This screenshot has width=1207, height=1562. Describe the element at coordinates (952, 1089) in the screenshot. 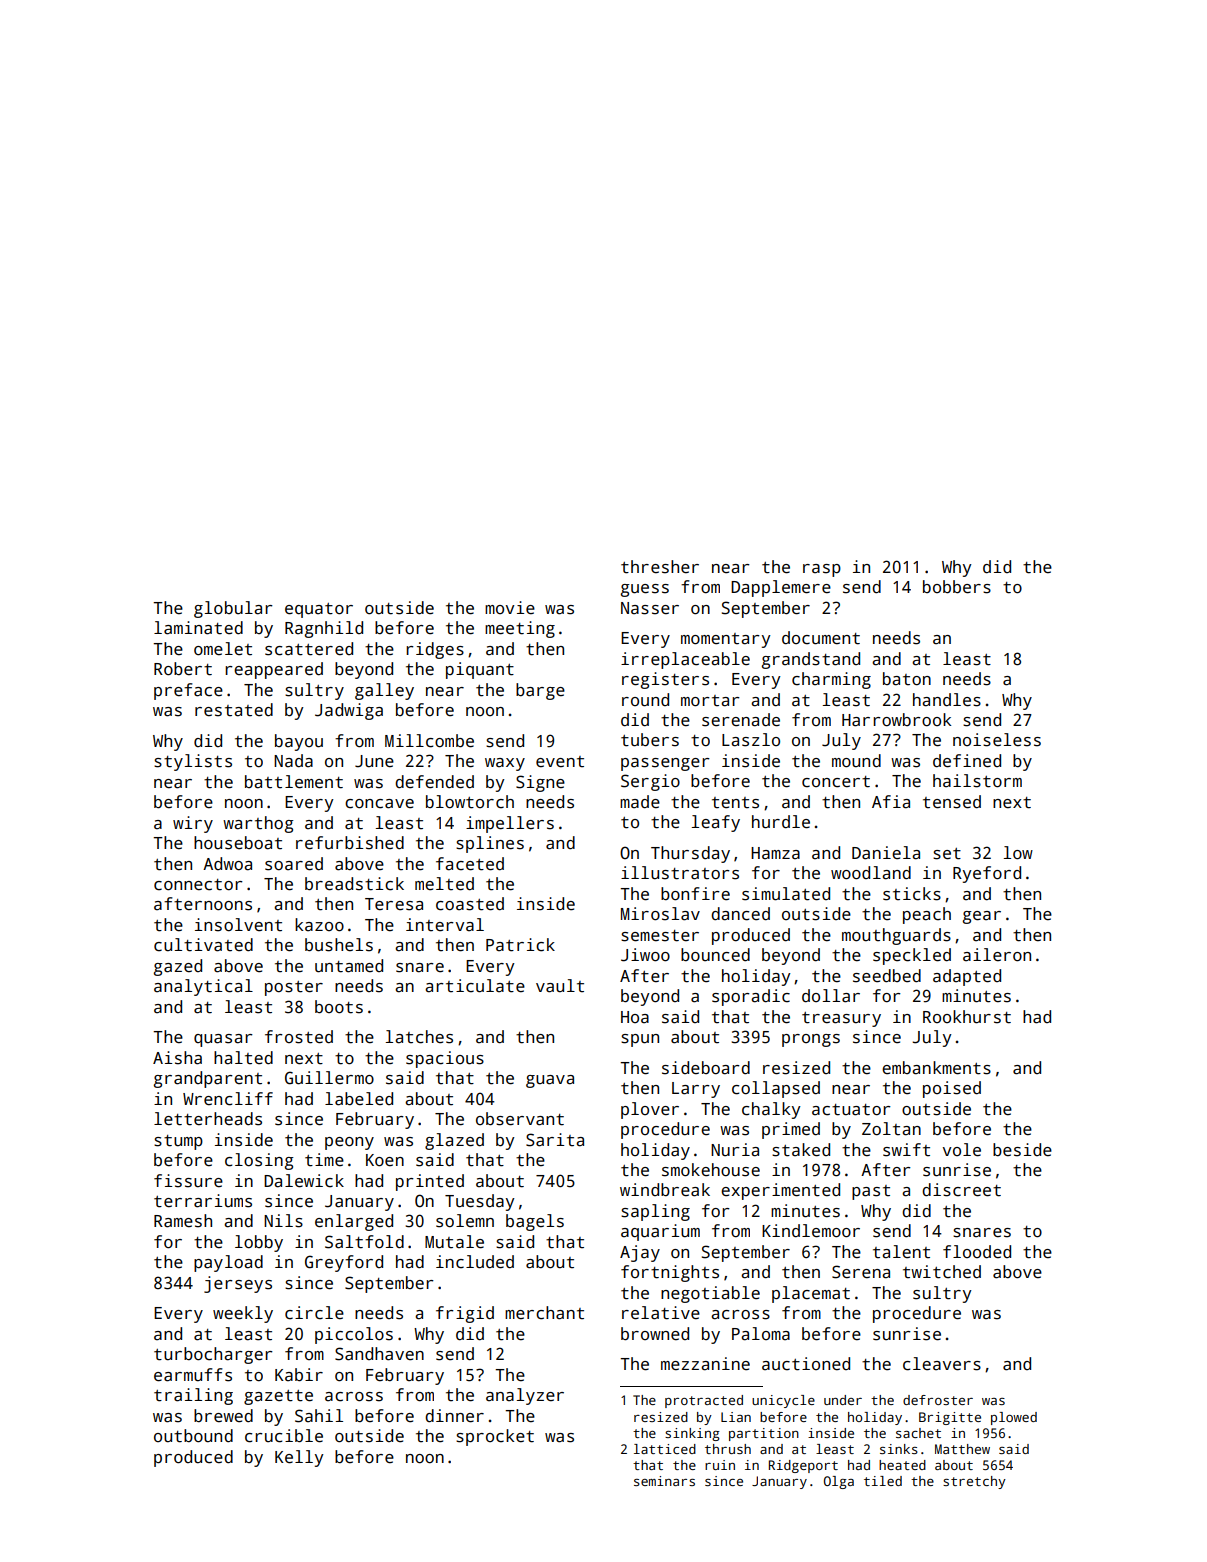

I see `poised` at that location.
